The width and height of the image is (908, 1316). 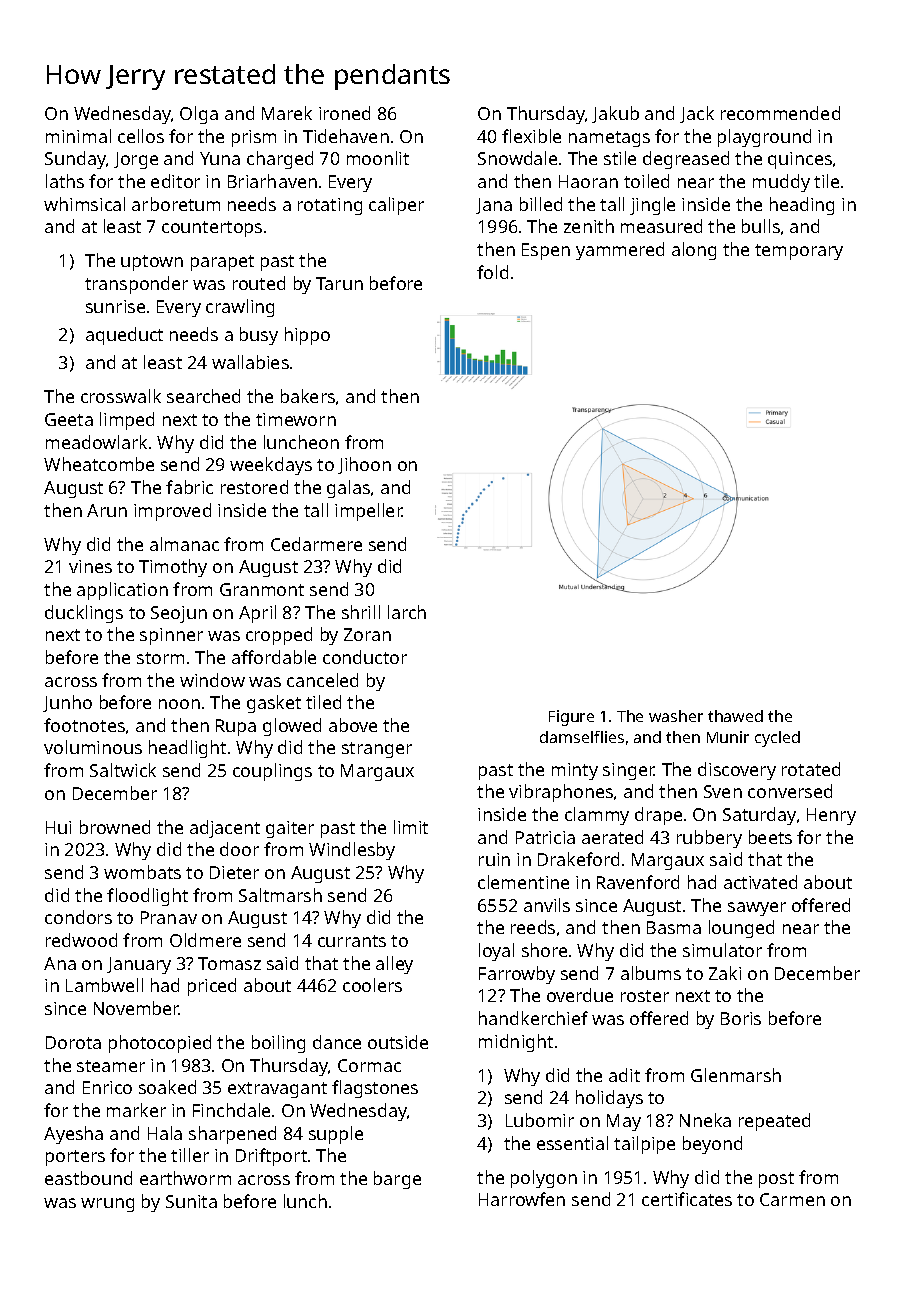 I want to click on certificates, so click(x=687, y=1199).
